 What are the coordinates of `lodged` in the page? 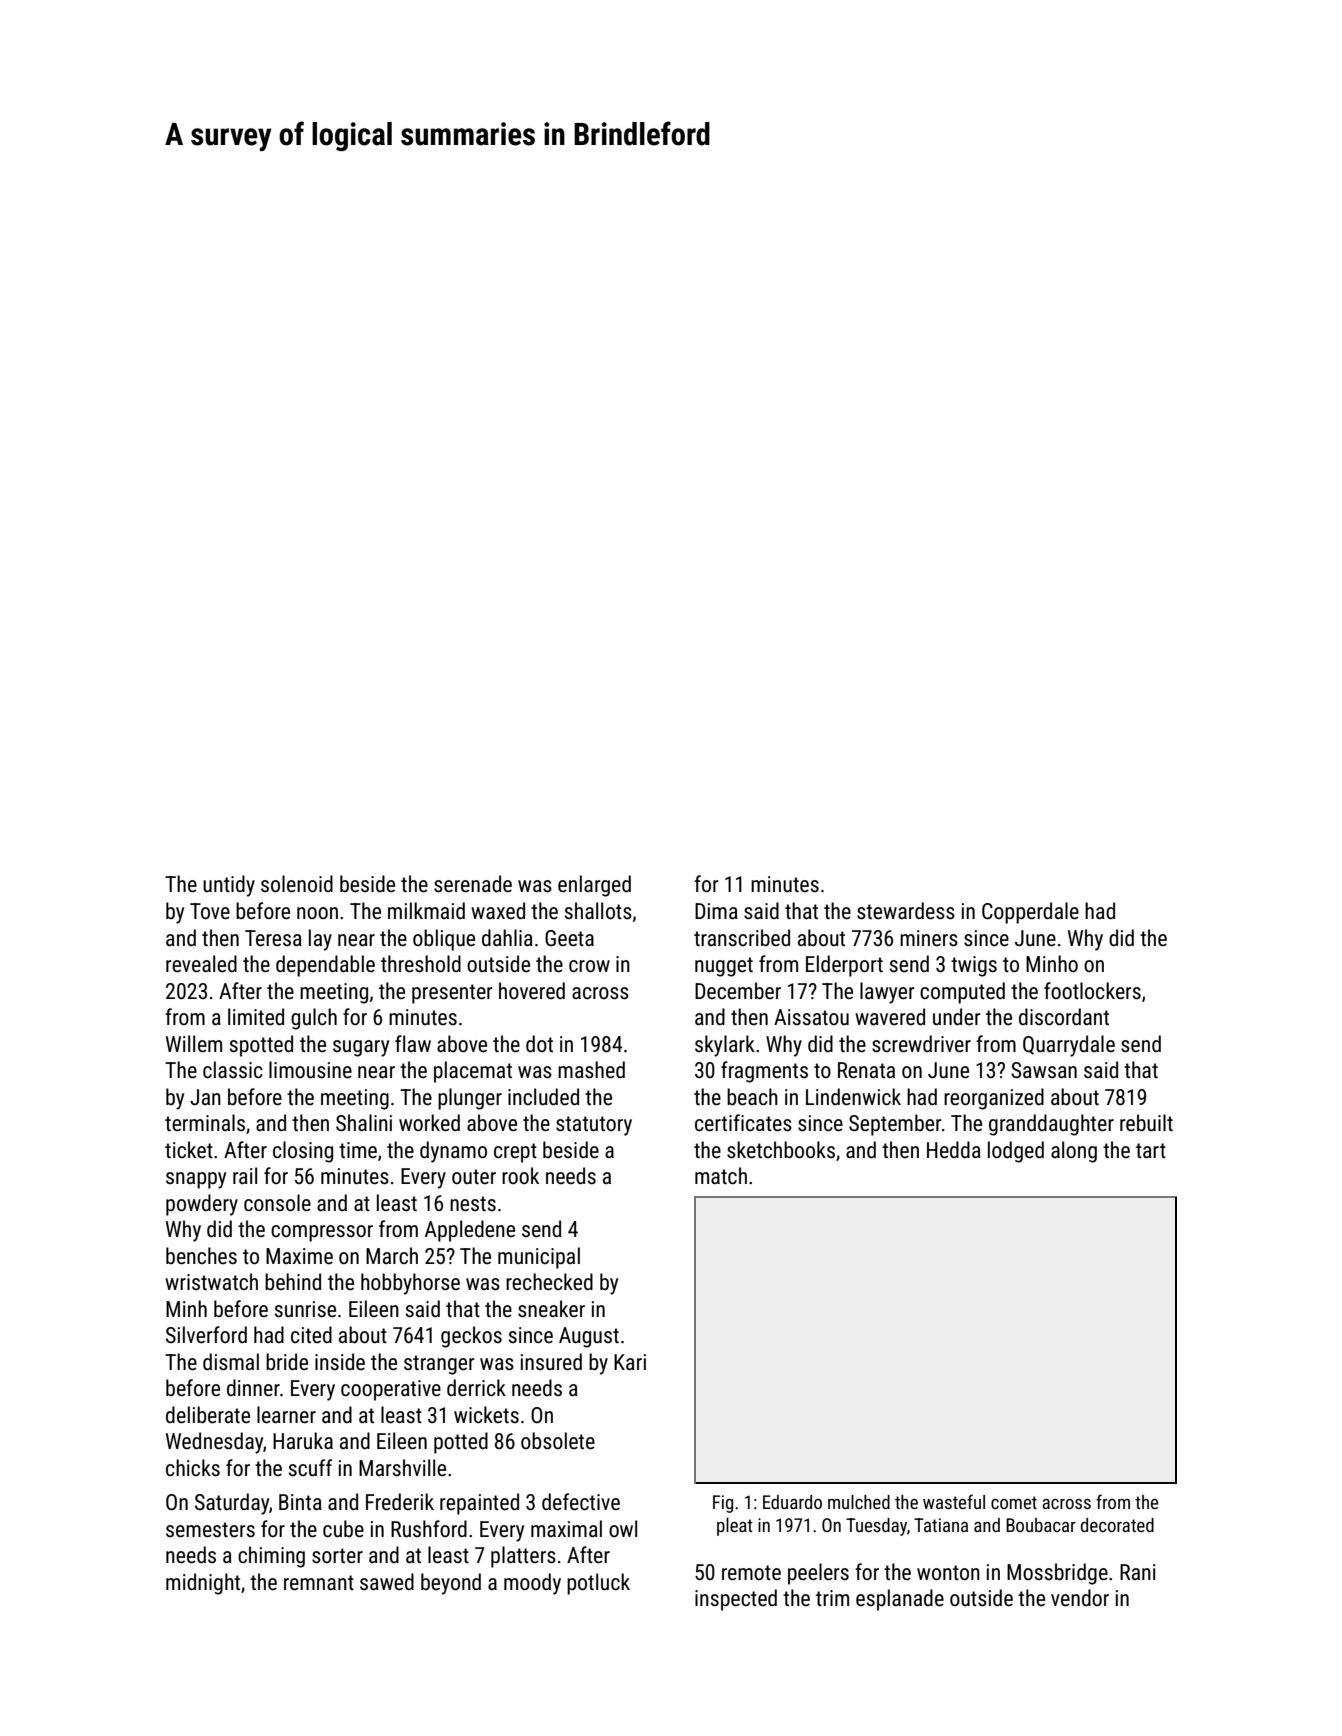 It's located at (1016, 1152).
